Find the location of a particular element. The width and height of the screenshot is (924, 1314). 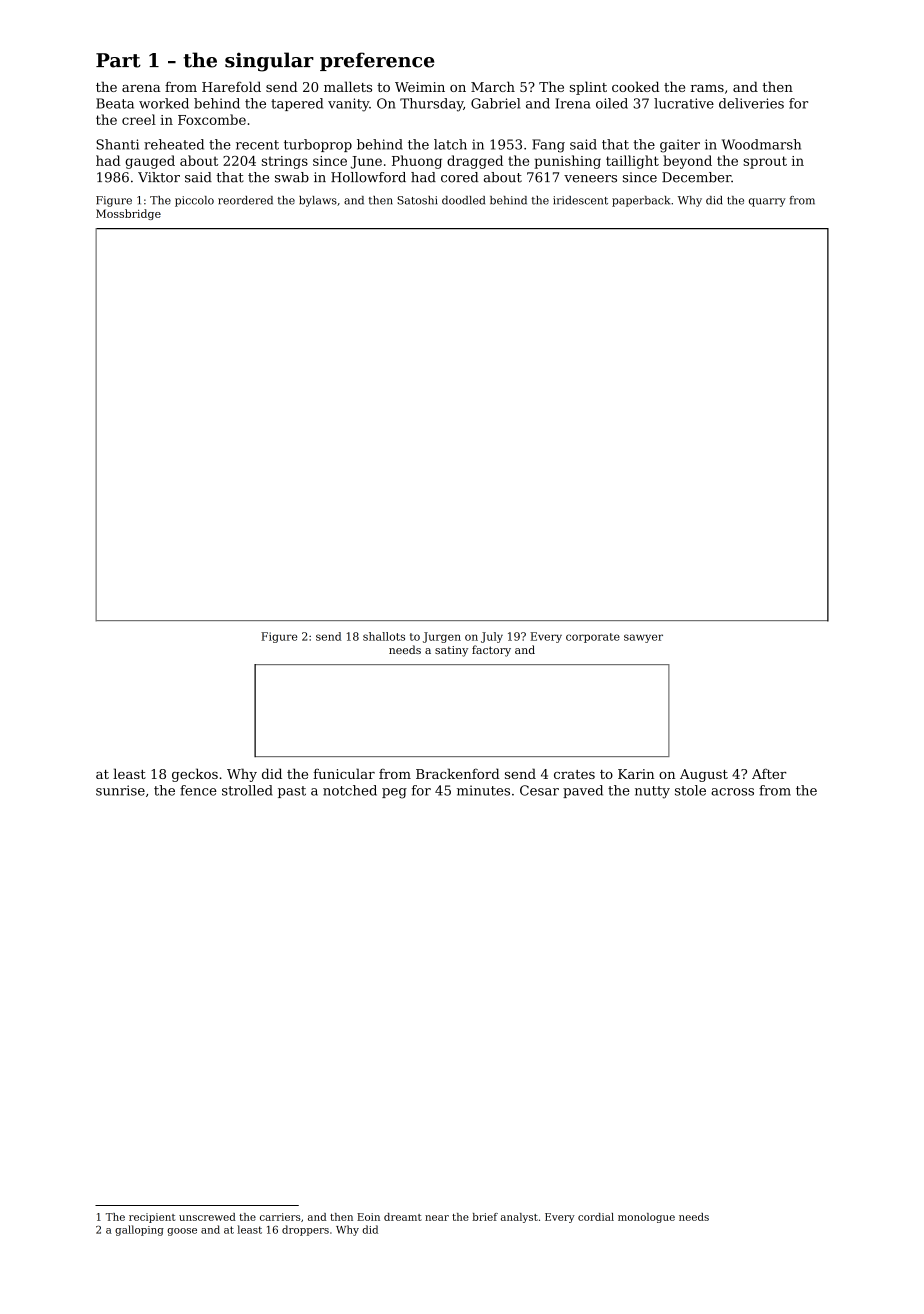

droppers is located at coordinates (305, 1230).
